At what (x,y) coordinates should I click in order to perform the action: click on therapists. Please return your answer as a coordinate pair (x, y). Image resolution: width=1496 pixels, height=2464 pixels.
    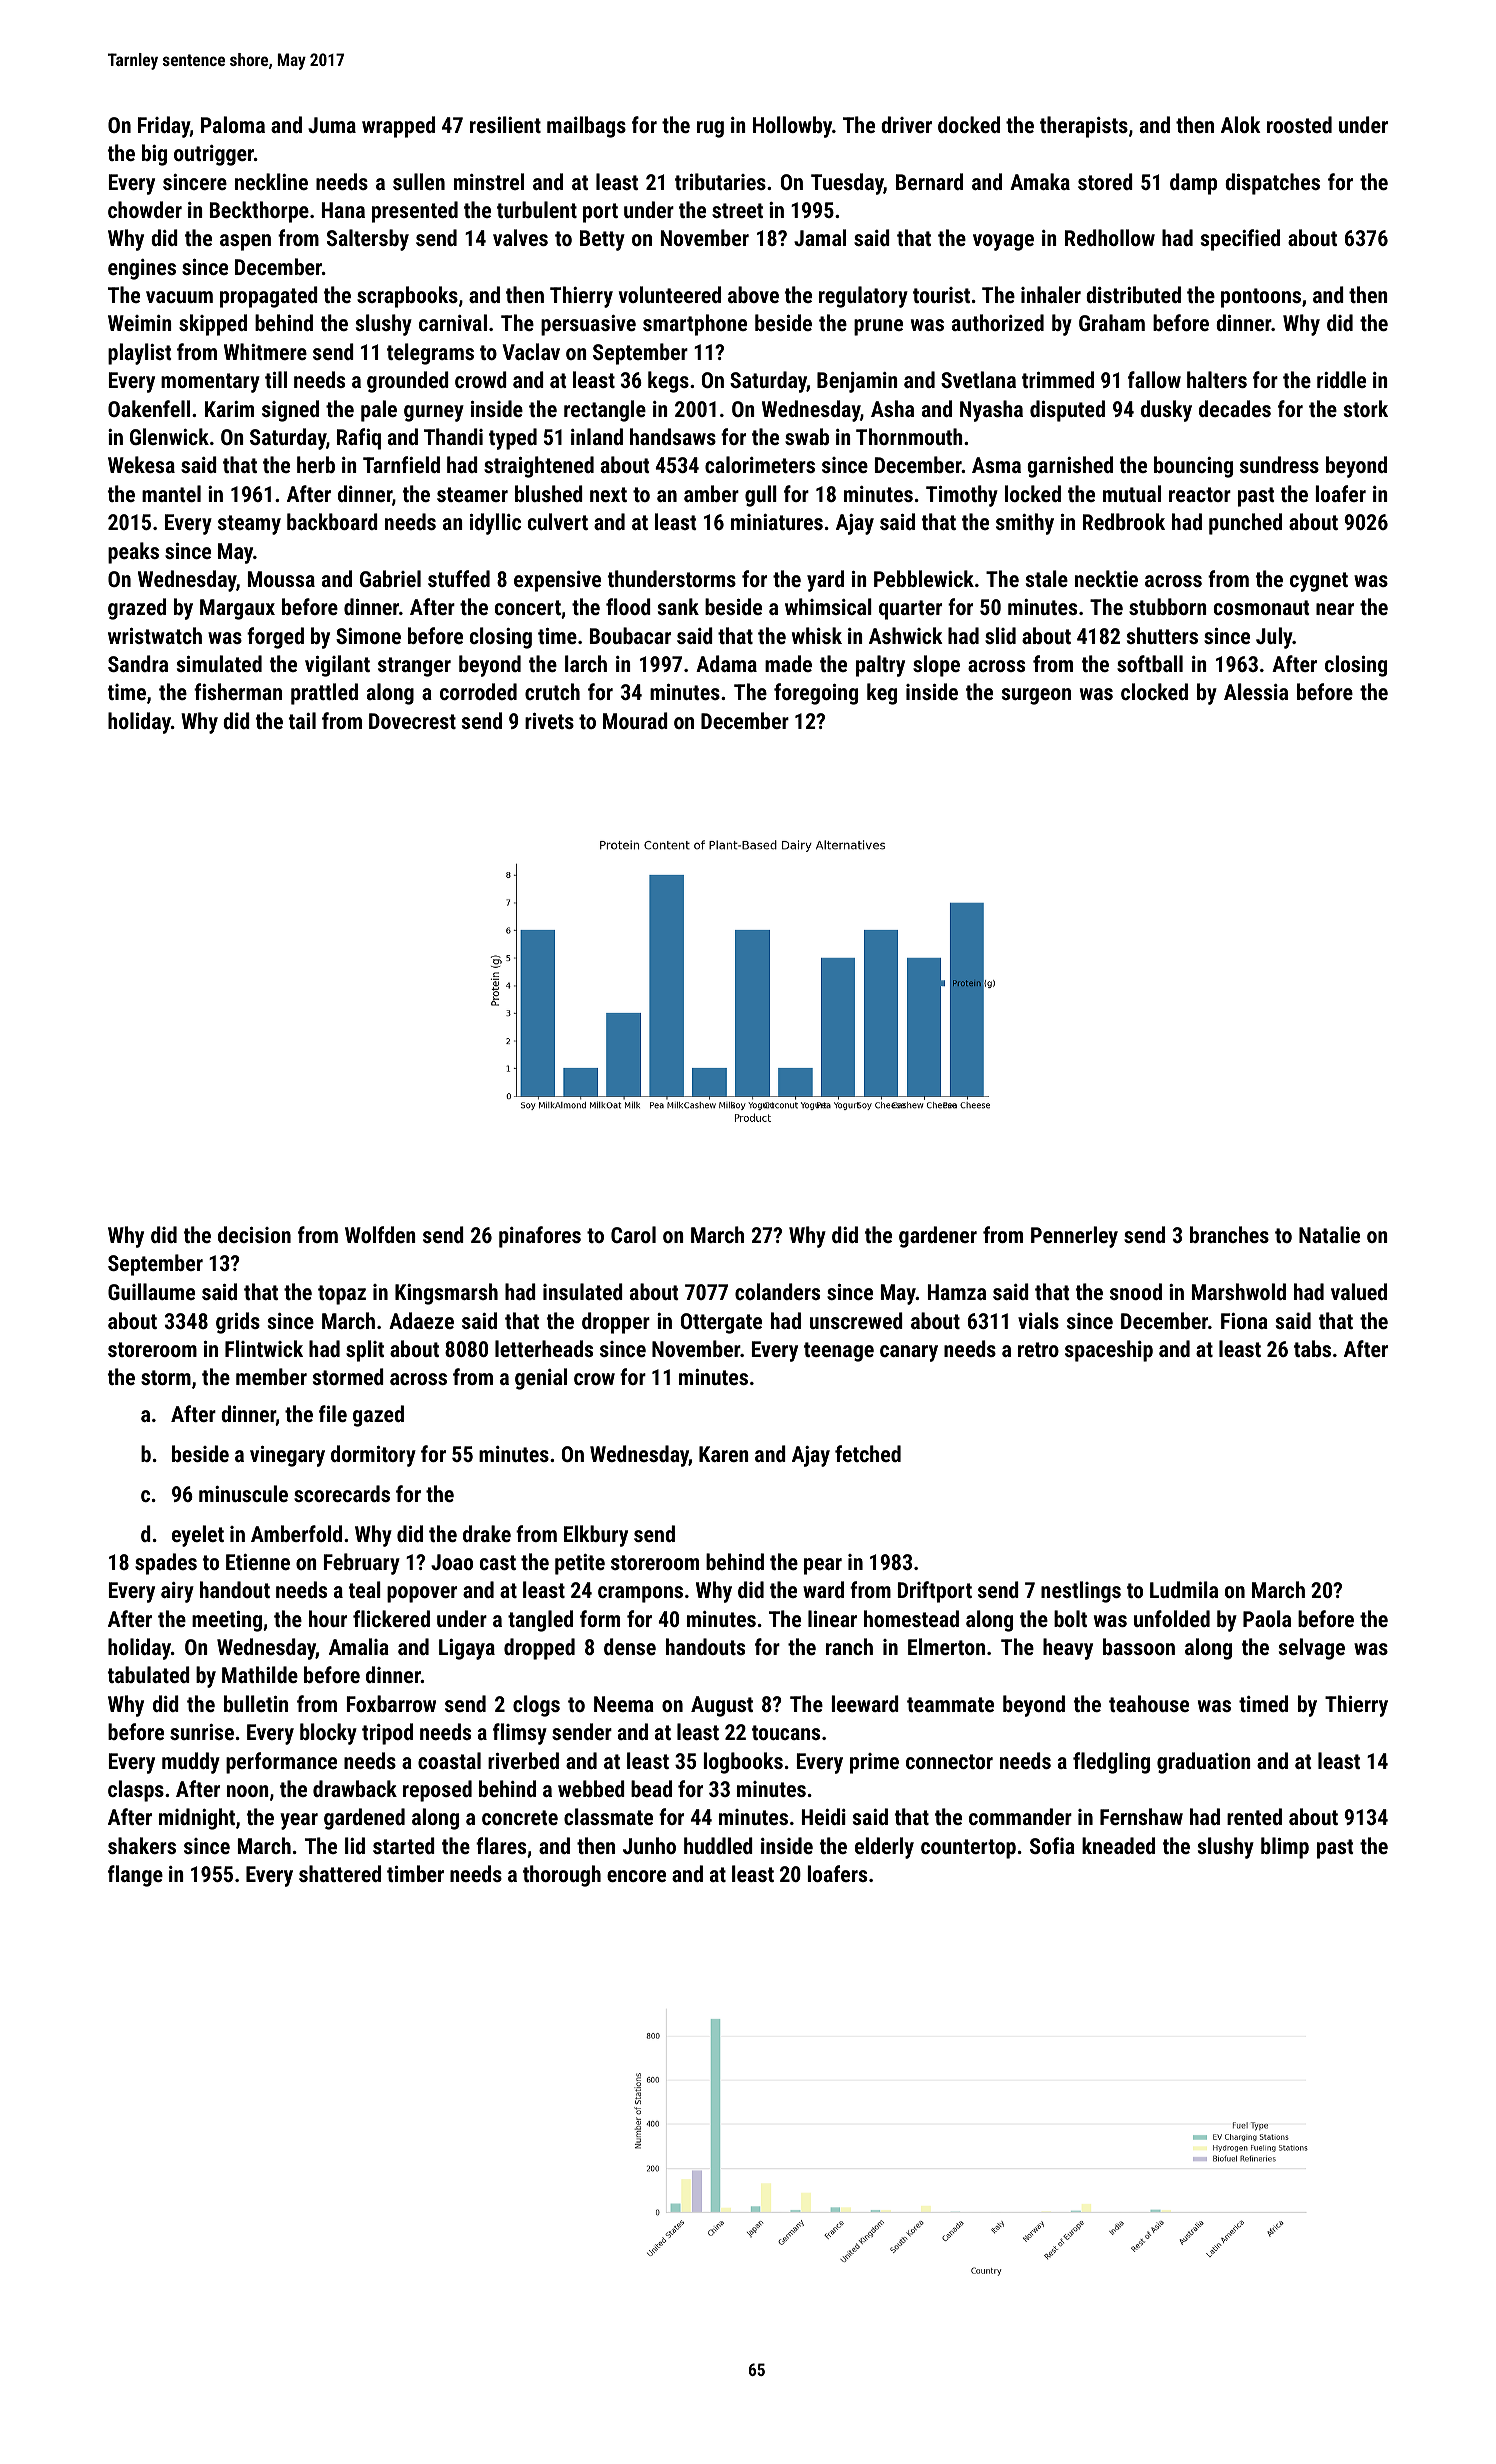
    Looking at the image, I should click on (1084, 127).
